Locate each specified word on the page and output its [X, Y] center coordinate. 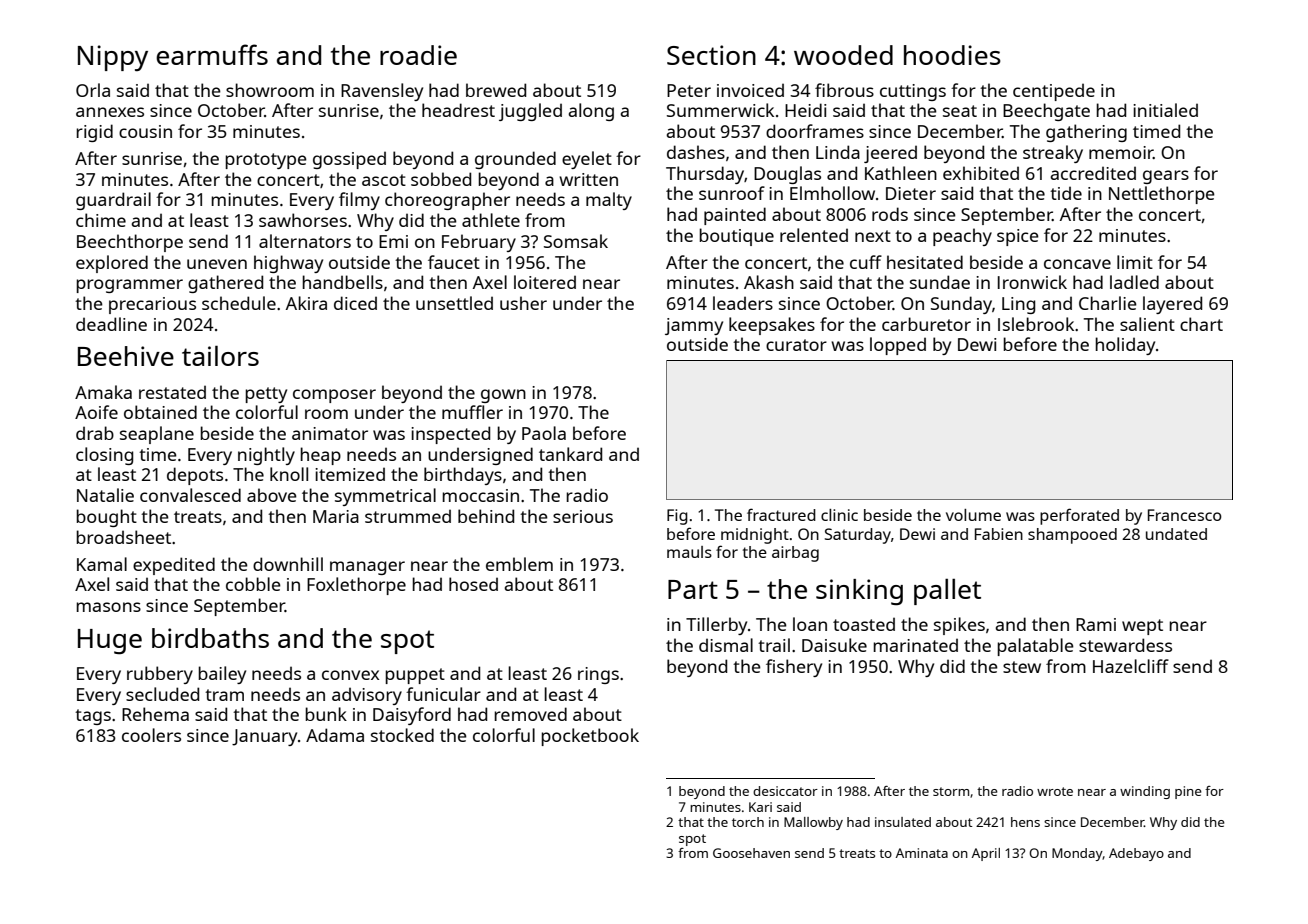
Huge [110, 642]
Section [711, 55]
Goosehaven [751, 853]
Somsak [576, 241]
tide [1066, 193]
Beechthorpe [130, 243]
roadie [418, 55]
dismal [726, 645]
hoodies [952, 55]
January [264, 737]
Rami [1096, 624]
